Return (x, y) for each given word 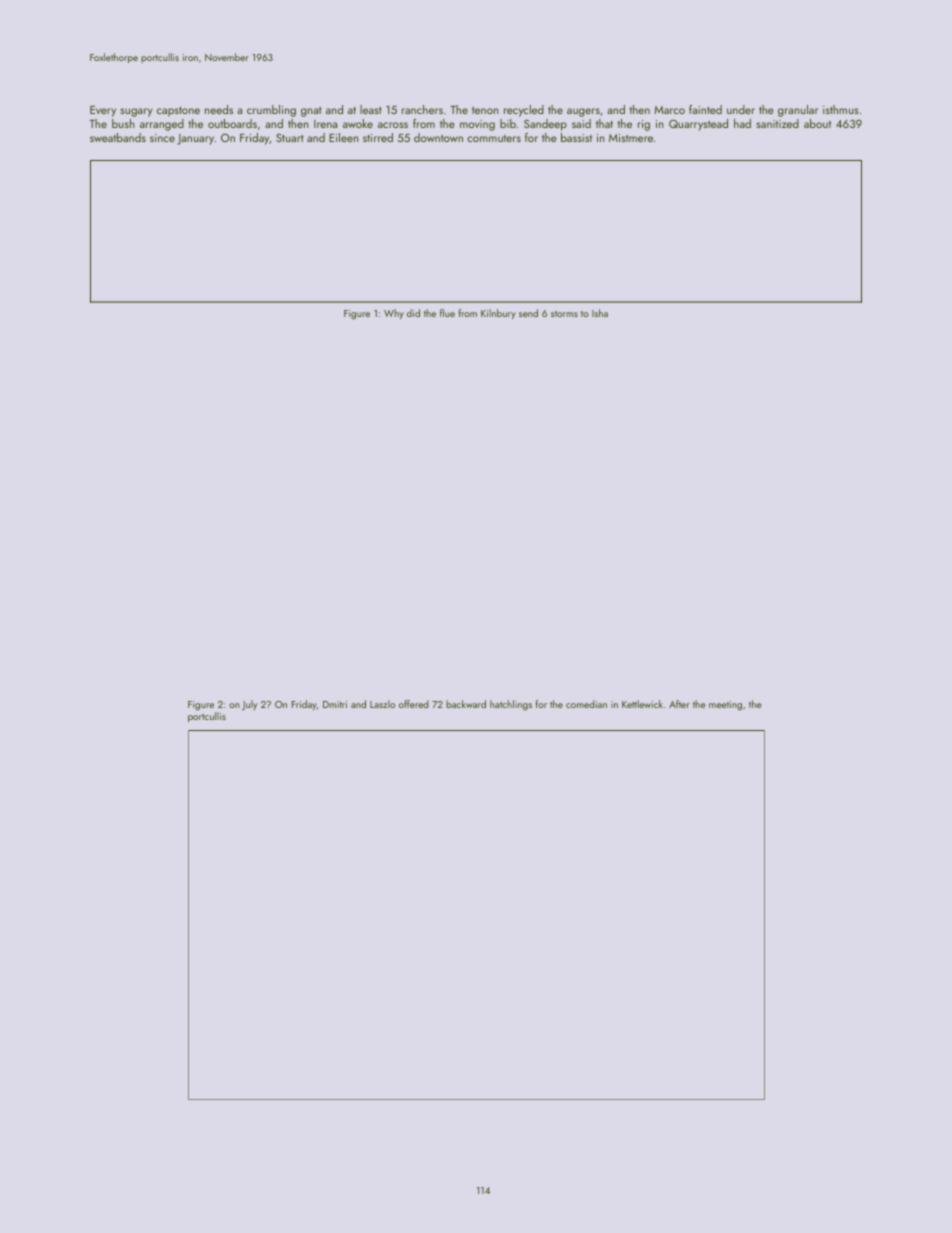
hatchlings (511, 705)
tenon (485, 110)
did (413, 313)
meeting (725, 706)
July (249, 705)
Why (394, 314)
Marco (670, 110)
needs (219, 109)
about (817, 123)
